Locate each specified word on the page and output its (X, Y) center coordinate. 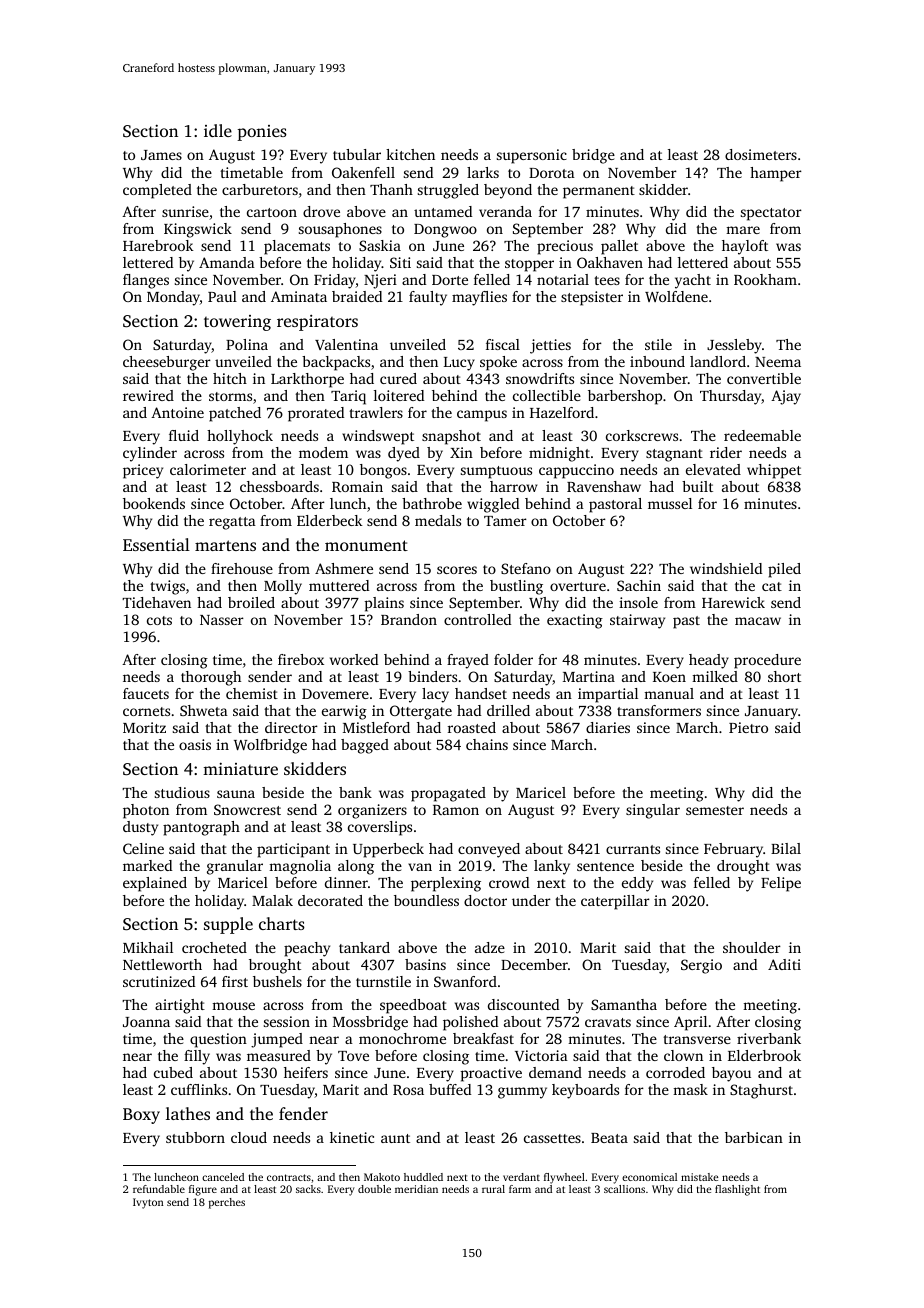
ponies (262, 133)
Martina (589, 676)
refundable (159, 1189)
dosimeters (761, 154)
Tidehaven (156, 602)
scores (457, 570)
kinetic (352, 1137)
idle (218, 130)
